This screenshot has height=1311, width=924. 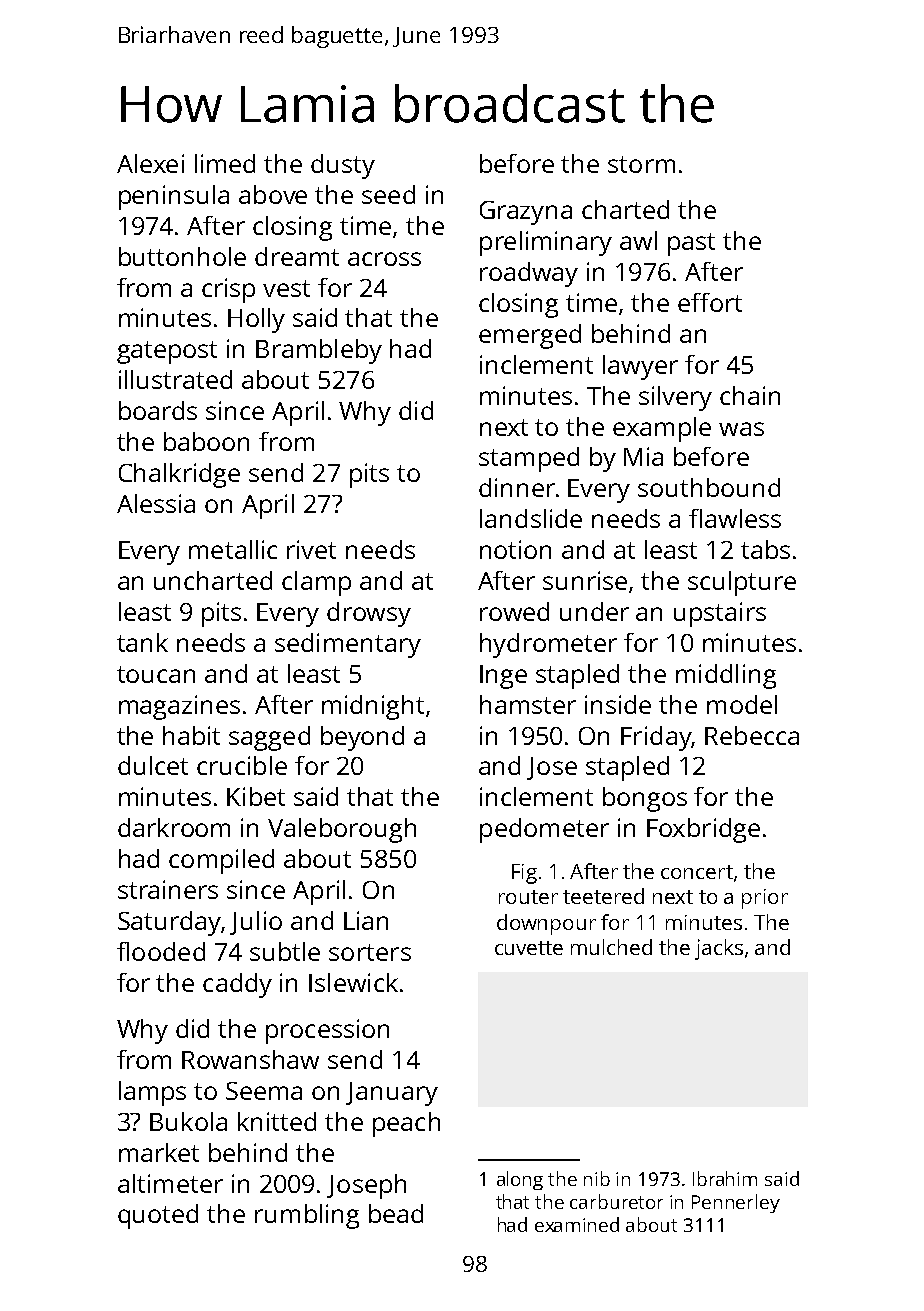 What do you see at coordinates (742, 704) in the screenshot?
I see `model` at bounding box center [742, 704].
